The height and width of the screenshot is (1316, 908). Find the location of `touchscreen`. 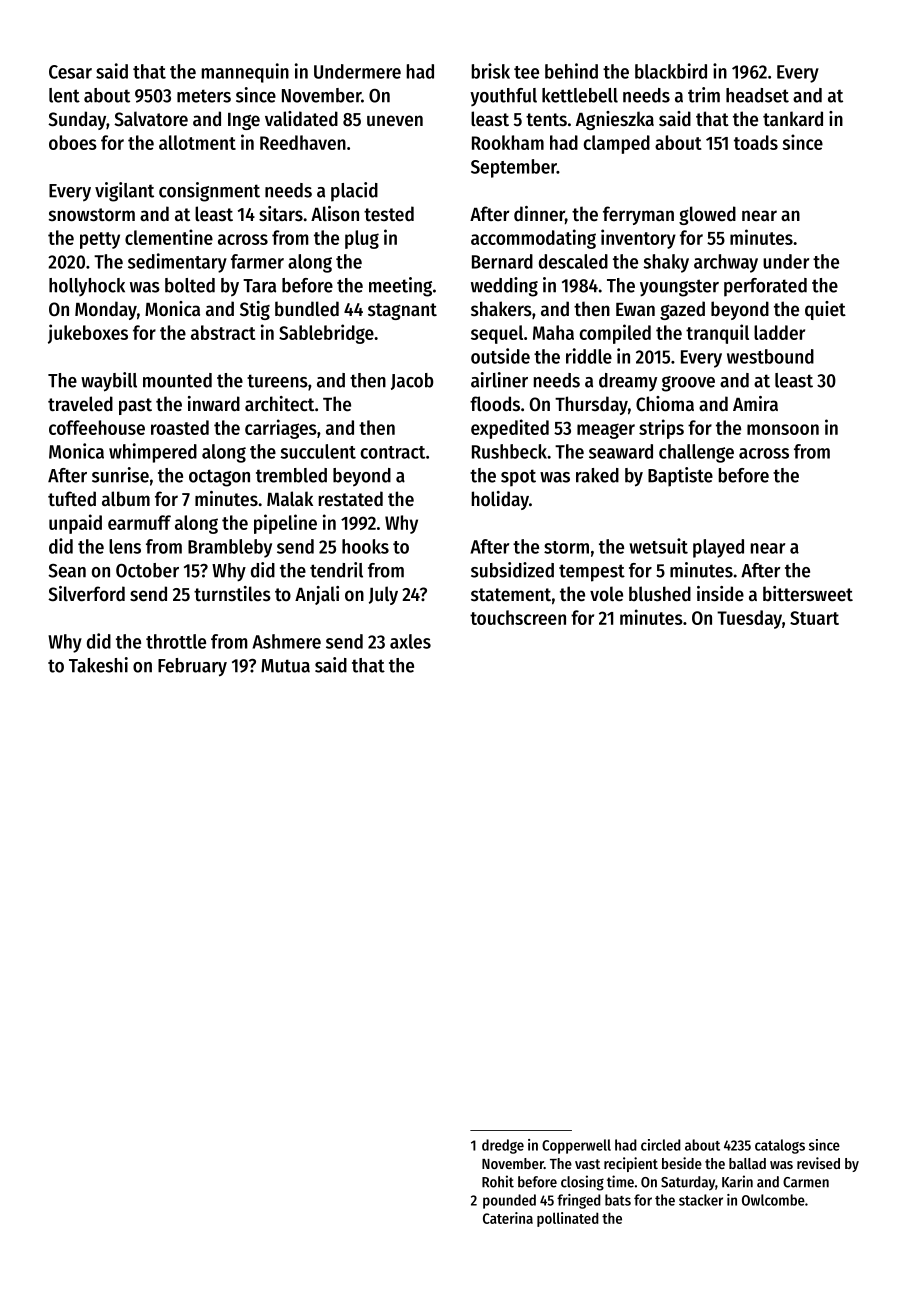

touchscreen is located at coordinates (518, 617).
